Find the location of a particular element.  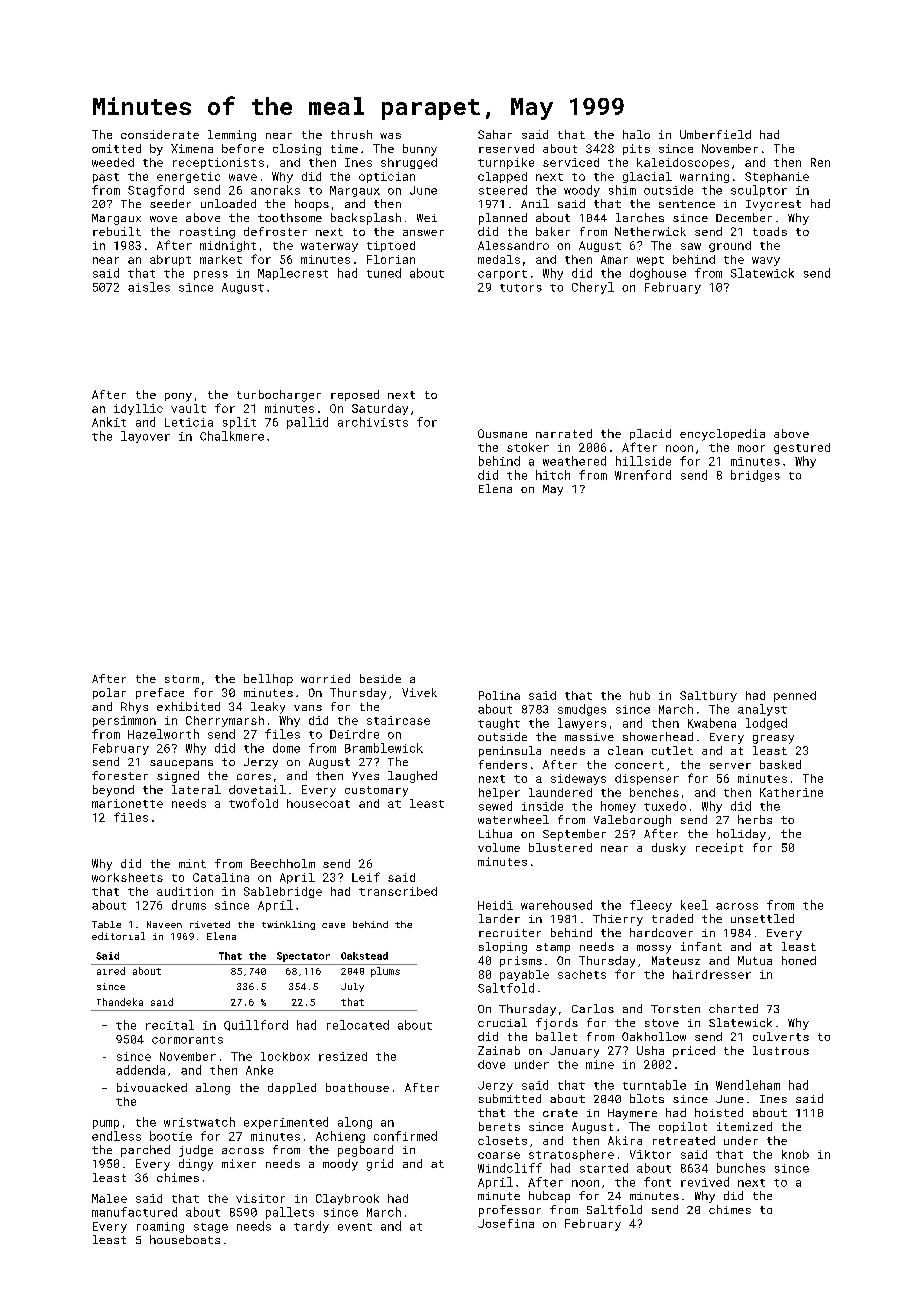

press is located at coordinates (211, 275).
